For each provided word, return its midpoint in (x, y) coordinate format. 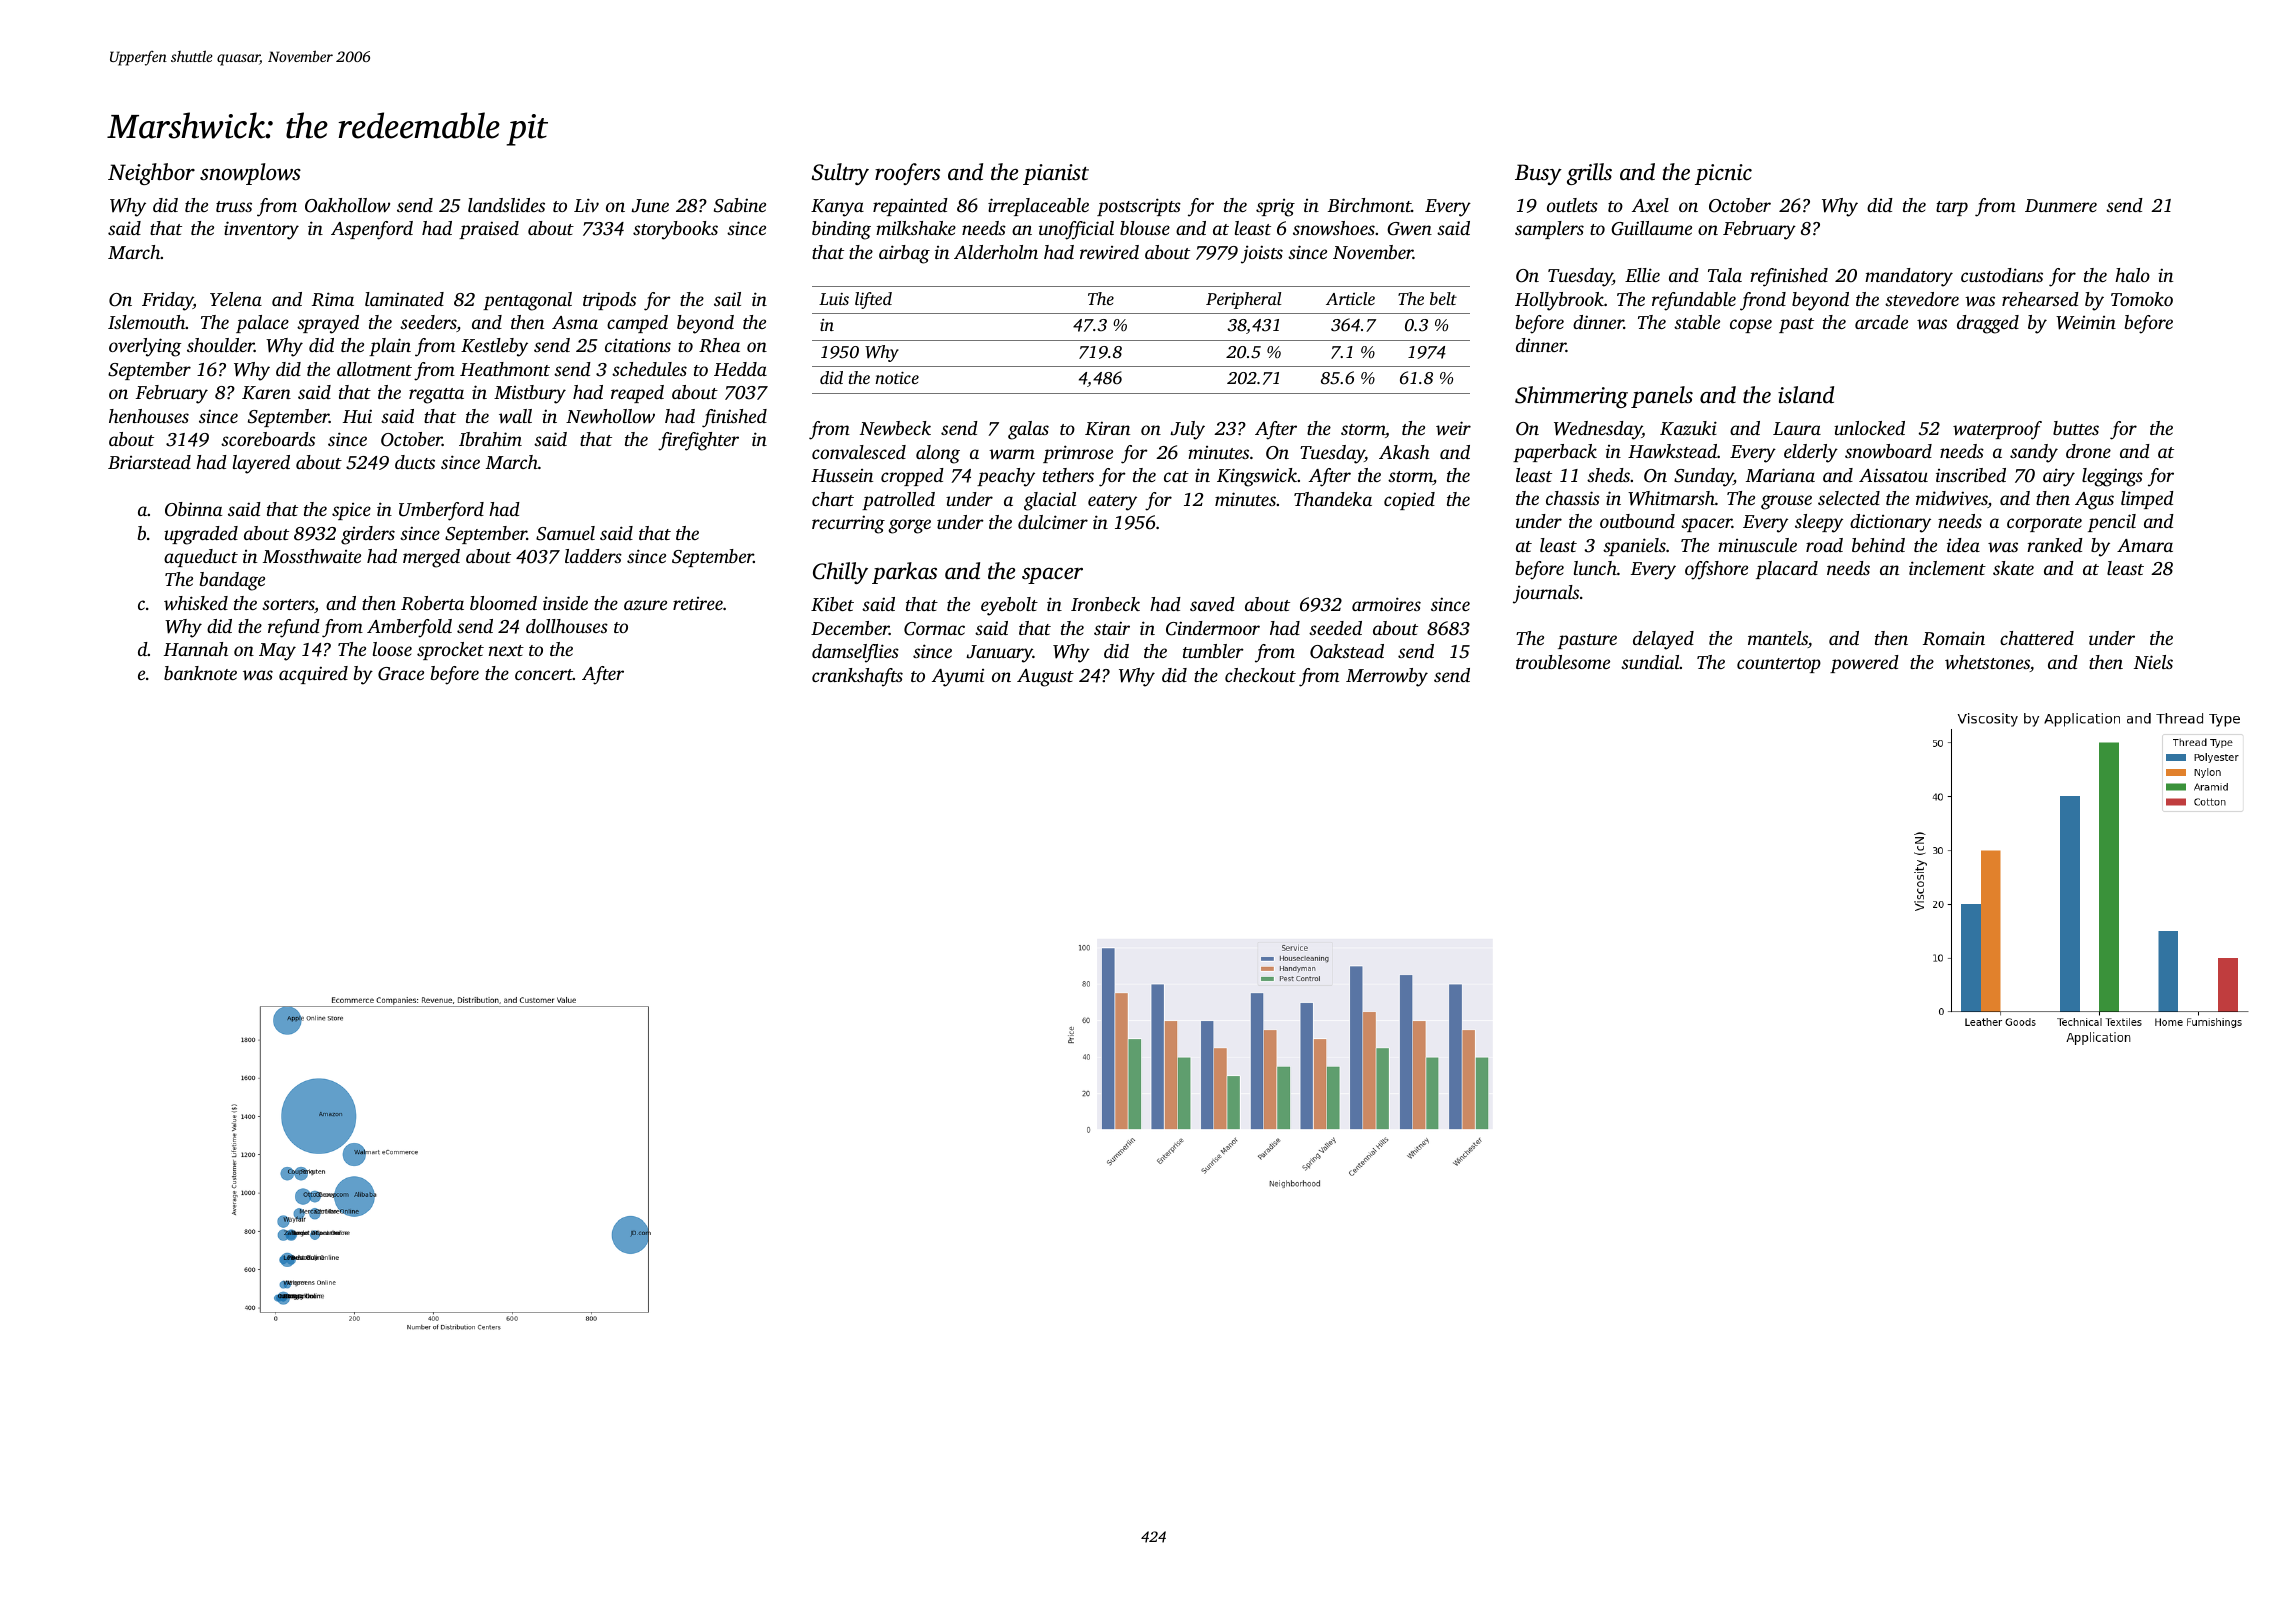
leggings (2112, 477)
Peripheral (1243, 300)
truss (234, 206)
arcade (1881, 322)
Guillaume (1651, 228)
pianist (1056, 174)
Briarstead (149, 462)
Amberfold (409, 628)
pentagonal (527, 301)
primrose (1078, 454)
